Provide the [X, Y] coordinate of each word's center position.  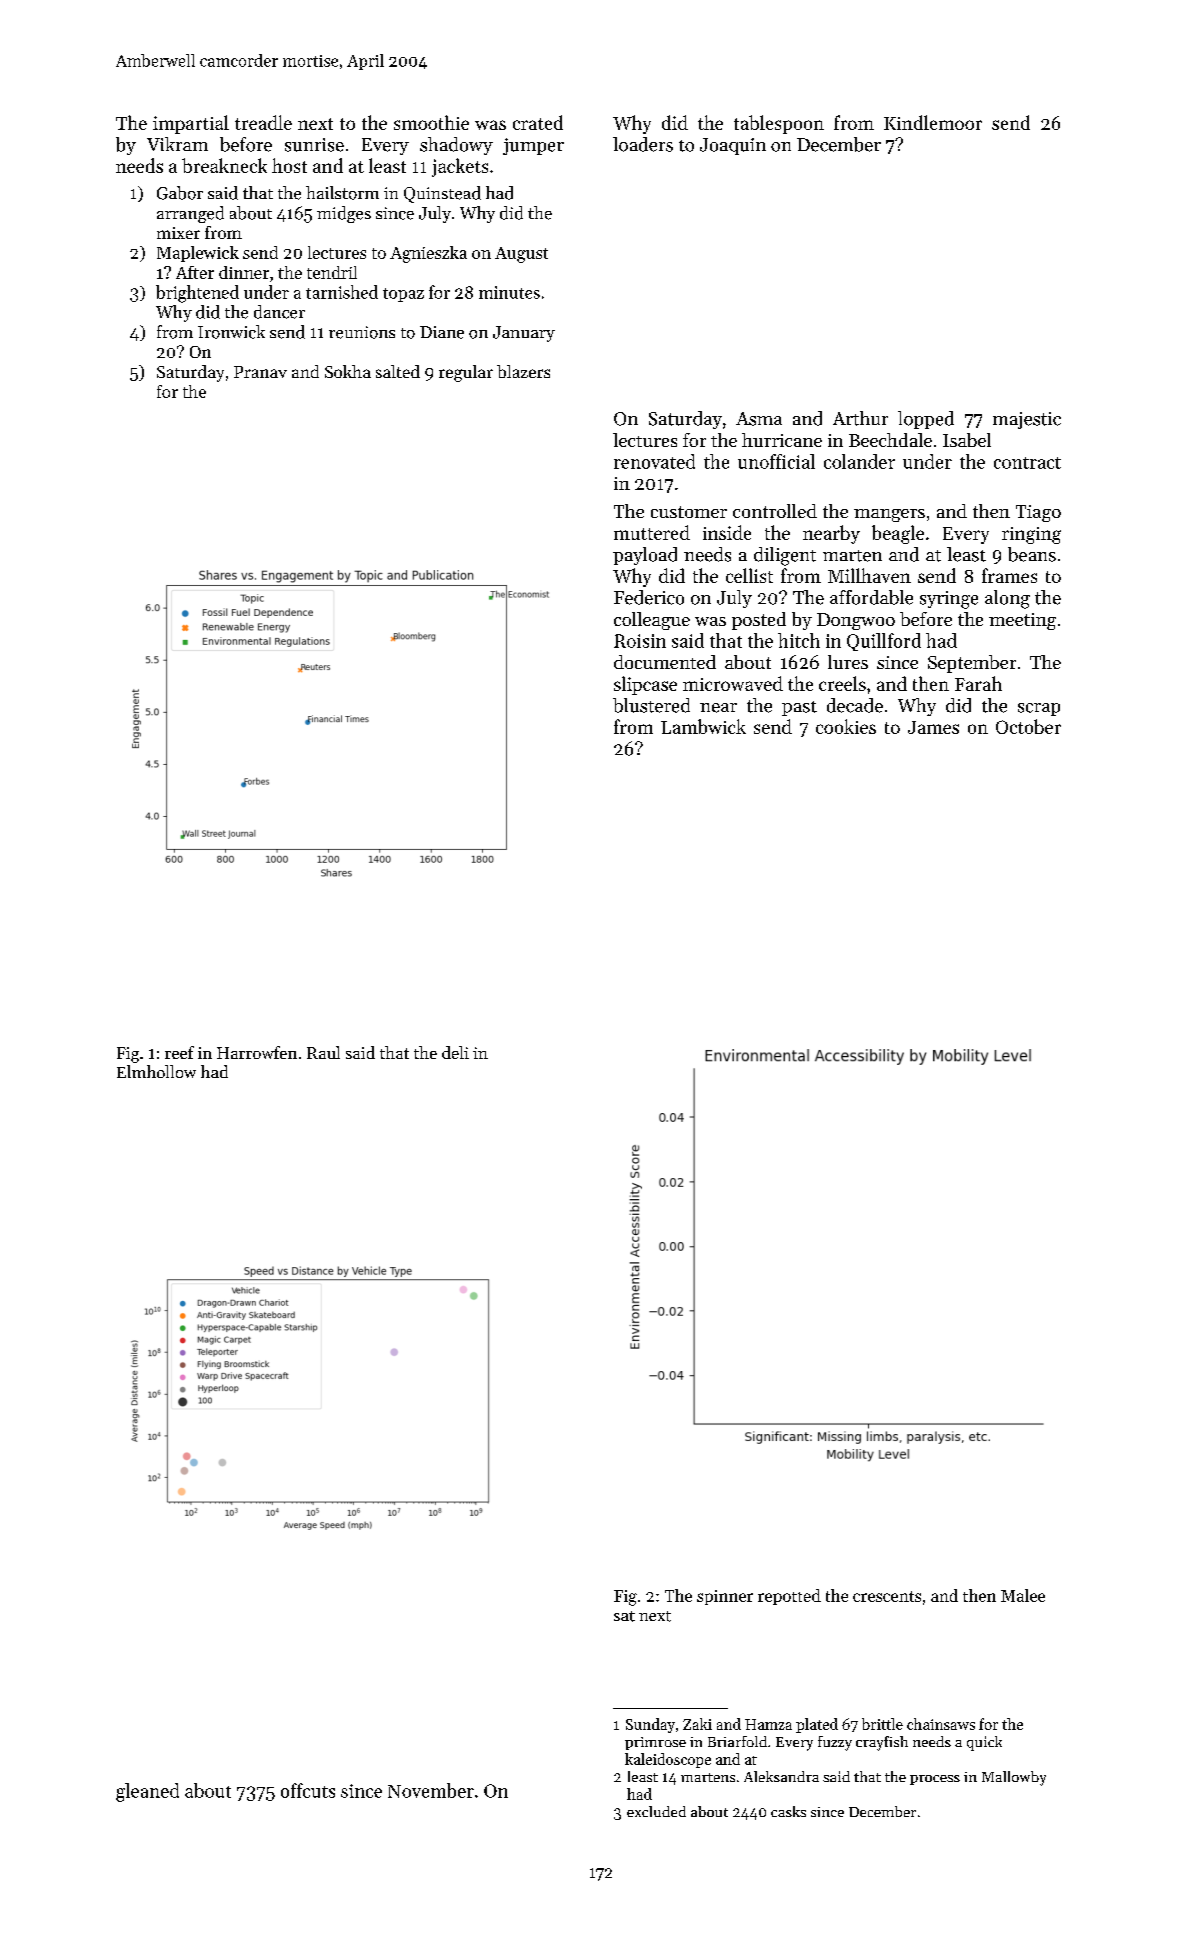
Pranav [260, 372]
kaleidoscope [668, 1760]
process [935, 1780]
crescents [887, 1596]
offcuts [308, 1790]
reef [179, 1052]
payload [645, 556]
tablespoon [779, 124]
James [933, 727]
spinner [725, 1597]
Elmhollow [156, 1071]
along [1007, 599]
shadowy [456, 146]
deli [455, 1052]
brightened [197, 294]
